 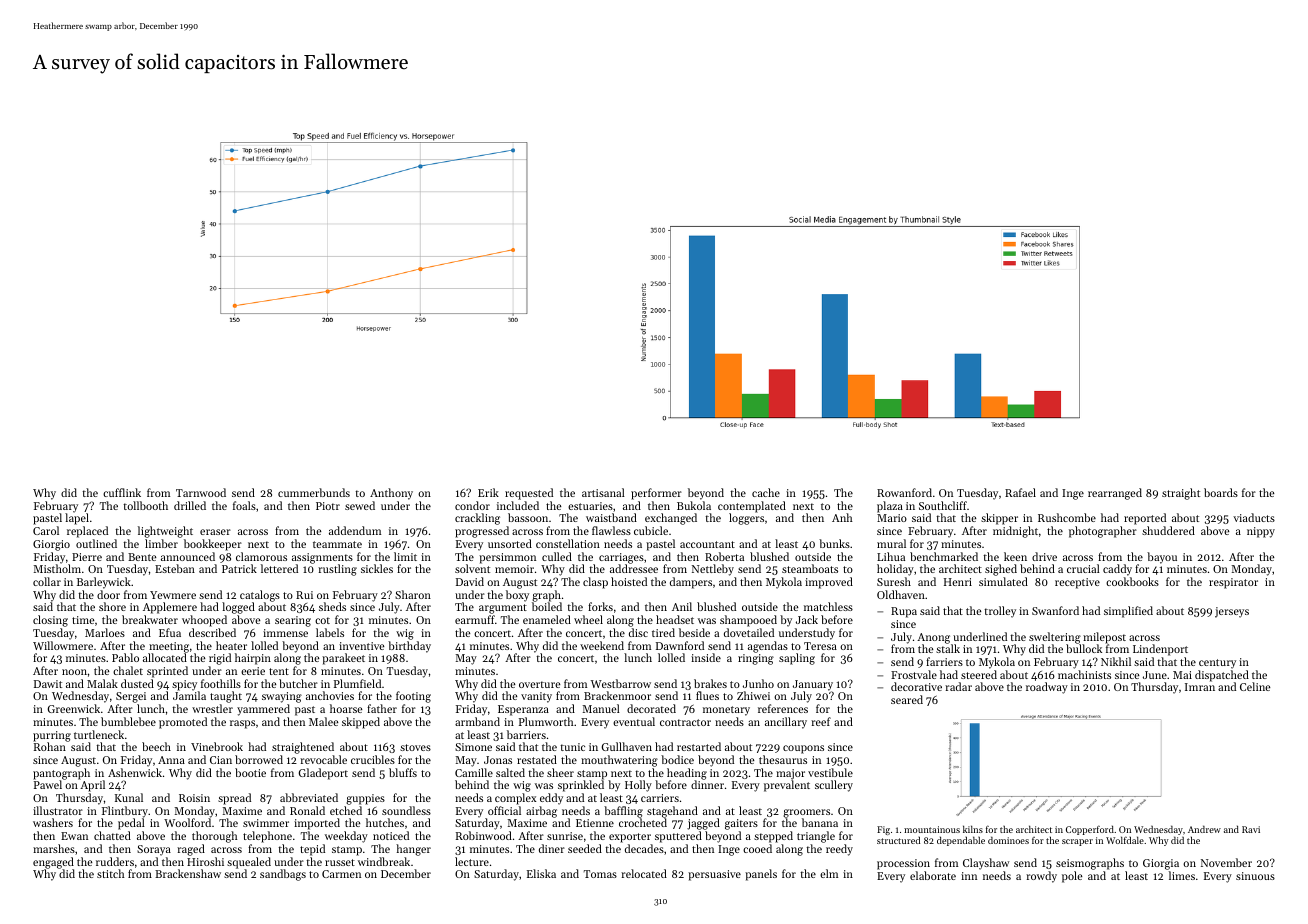 What do you see at coordinates (1251, 829) in the image?
I see `Ravi` at bounding box center [1251, 829].
